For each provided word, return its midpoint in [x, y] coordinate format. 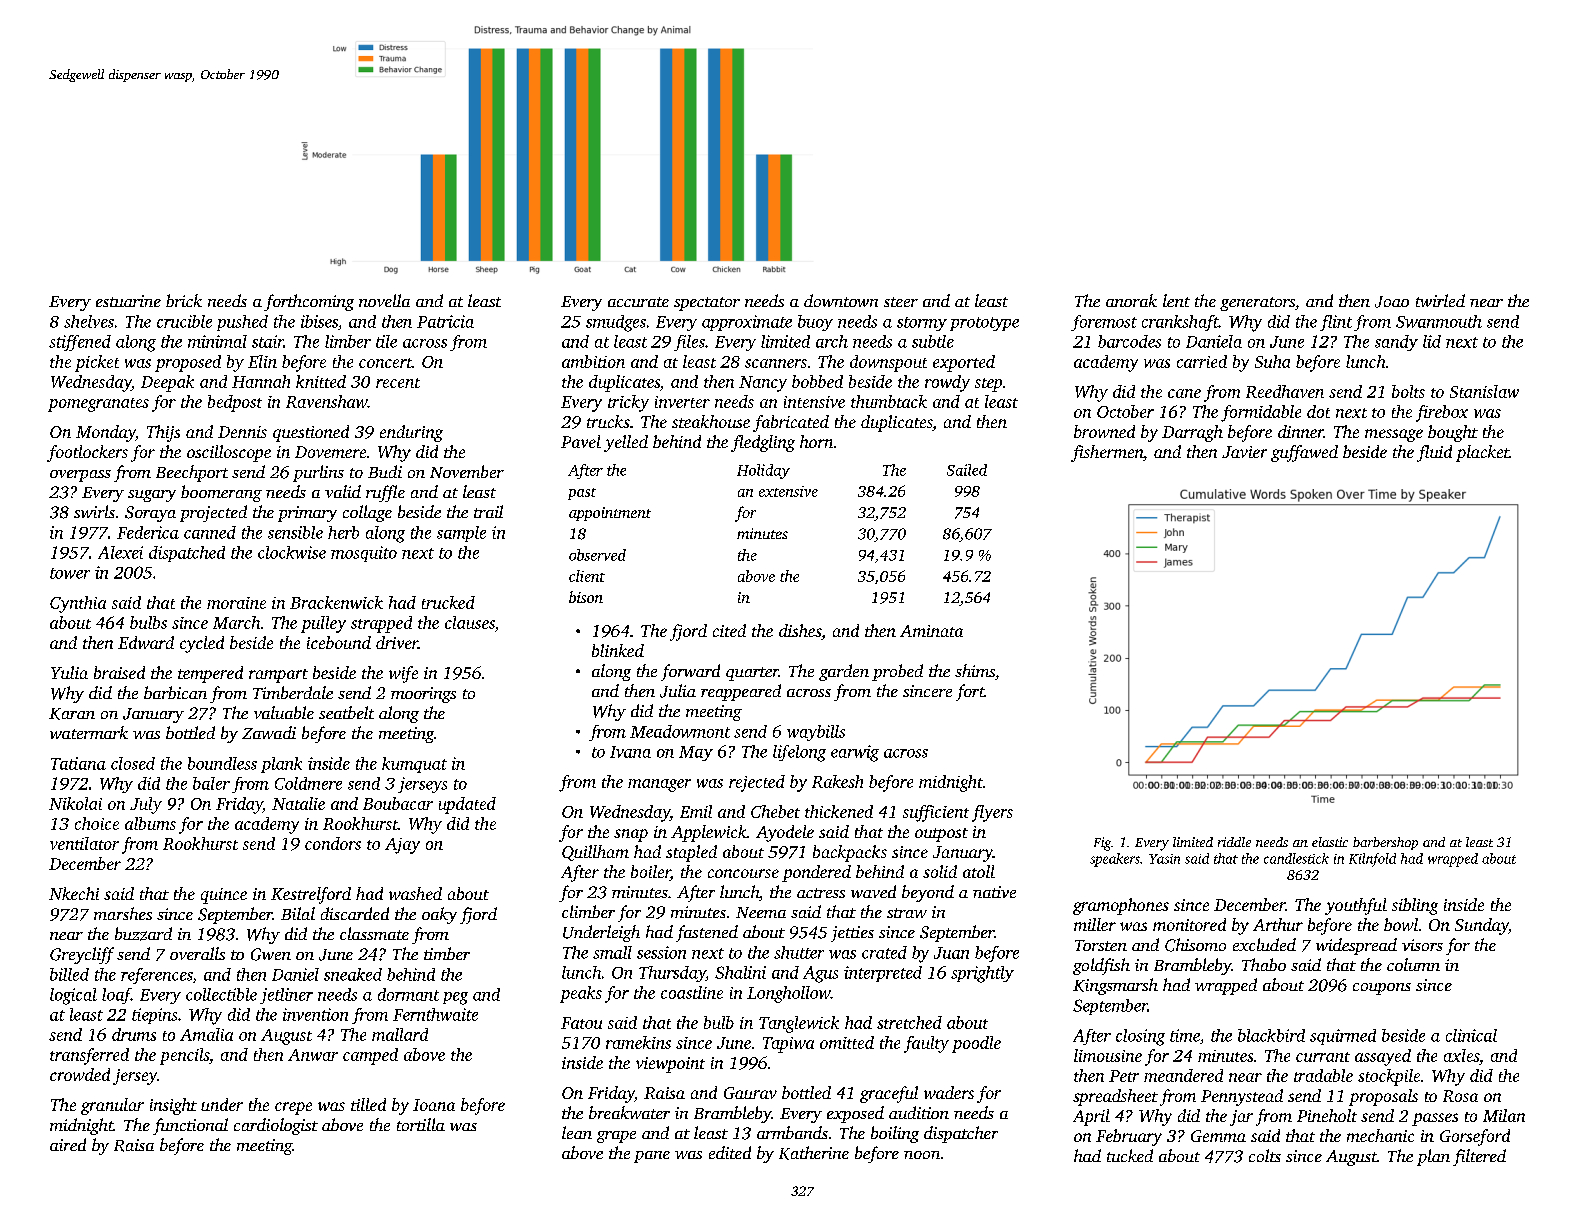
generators [1257, 304]
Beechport [192, 473]
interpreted [883, 974]
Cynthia [78, 604]
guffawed [1304, 453]
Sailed [967, 470]
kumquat [414, 765]
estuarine [128, 301]
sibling [1415, 906]
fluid [1434, 453]
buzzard [143, 934]
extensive [788, 491]
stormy [922, 324]
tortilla [421, 1124]
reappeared [741, 692]
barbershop [1385, 843]
